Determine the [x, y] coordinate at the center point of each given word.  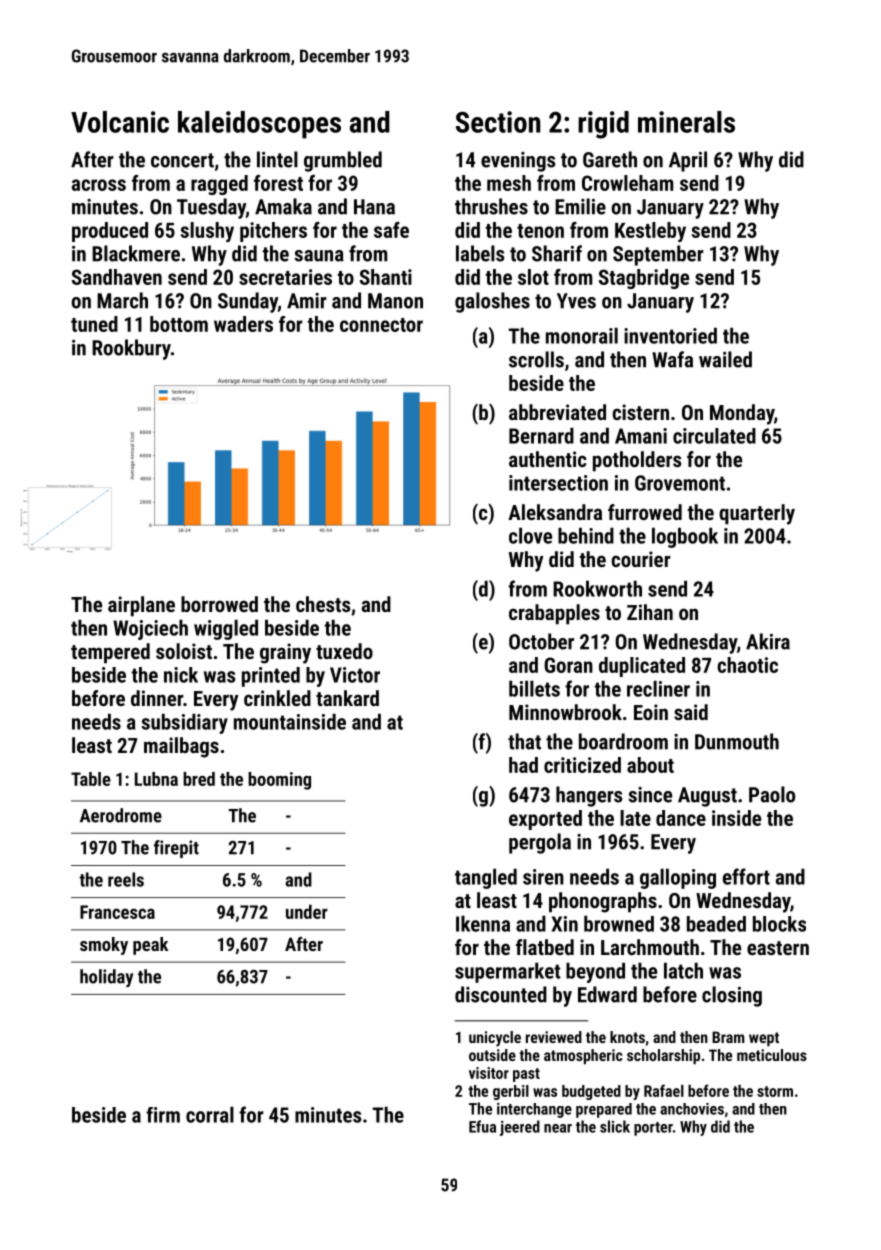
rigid [603, 125]
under [307, 911]
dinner [157, 698]
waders [243, 324]
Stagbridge [644, 279]
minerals [686, 122]
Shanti [386, 277]
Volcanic [120, 122]
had [523, 765]
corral [210, 1114]
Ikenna [483, 923]
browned [619, 923]
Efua [482, 1126]
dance [681, 818]
